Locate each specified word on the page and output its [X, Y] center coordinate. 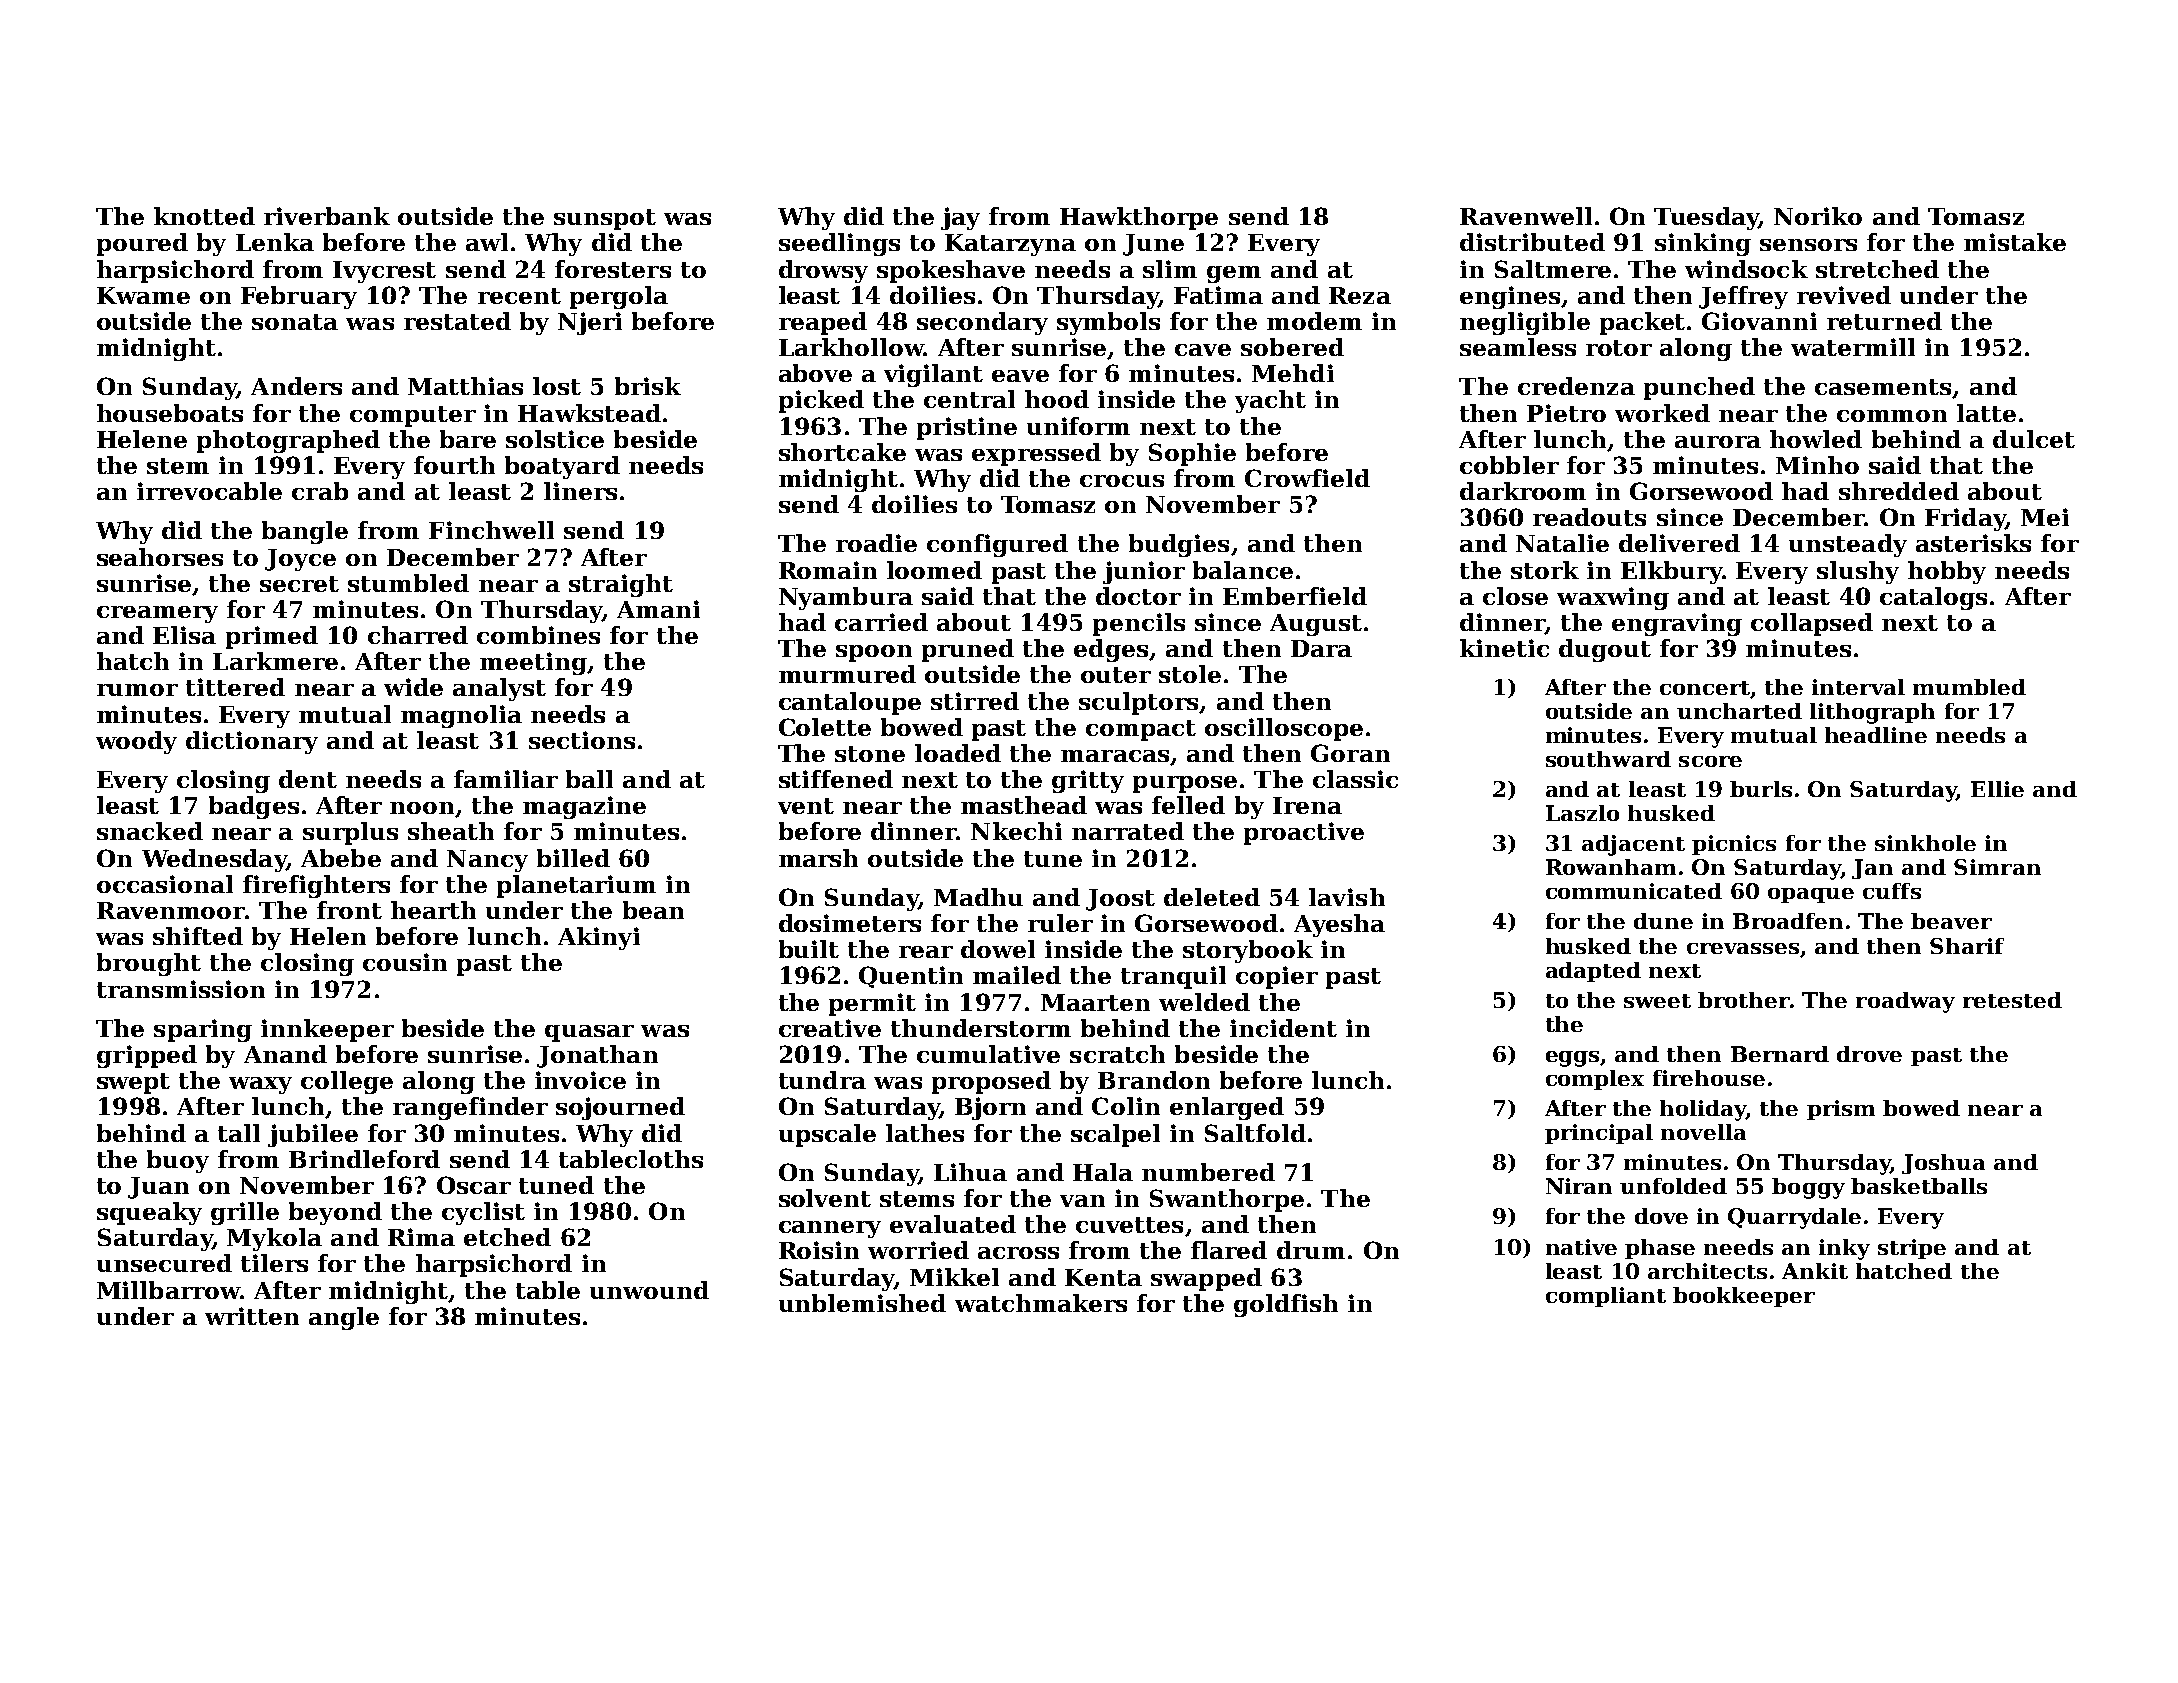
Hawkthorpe [1139, 218]
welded [1204, 1002]
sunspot [605, 219]
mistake [2015, 242]
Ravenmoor [171, 910]
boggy [1808, 1188]
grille [245, 1213]
